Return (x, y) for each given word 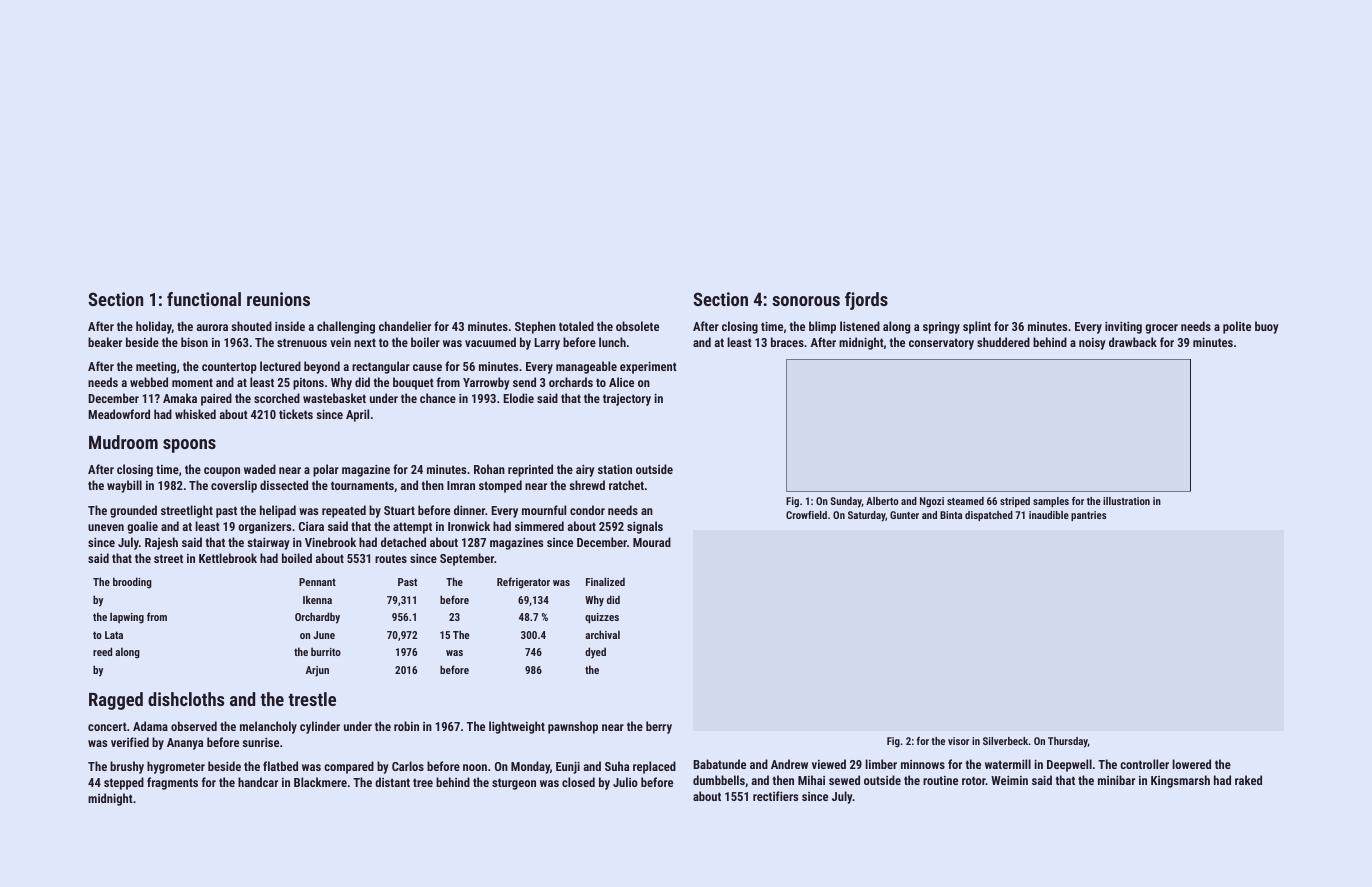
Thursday (1068, 742)
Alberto (882, 501)
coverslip (234, 486)
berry (659, 727)
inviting (1123, 327)
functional (204, 299)
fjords (866, 301)
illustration (1126, 501)
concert (107, 726)
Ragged (116, 701)
